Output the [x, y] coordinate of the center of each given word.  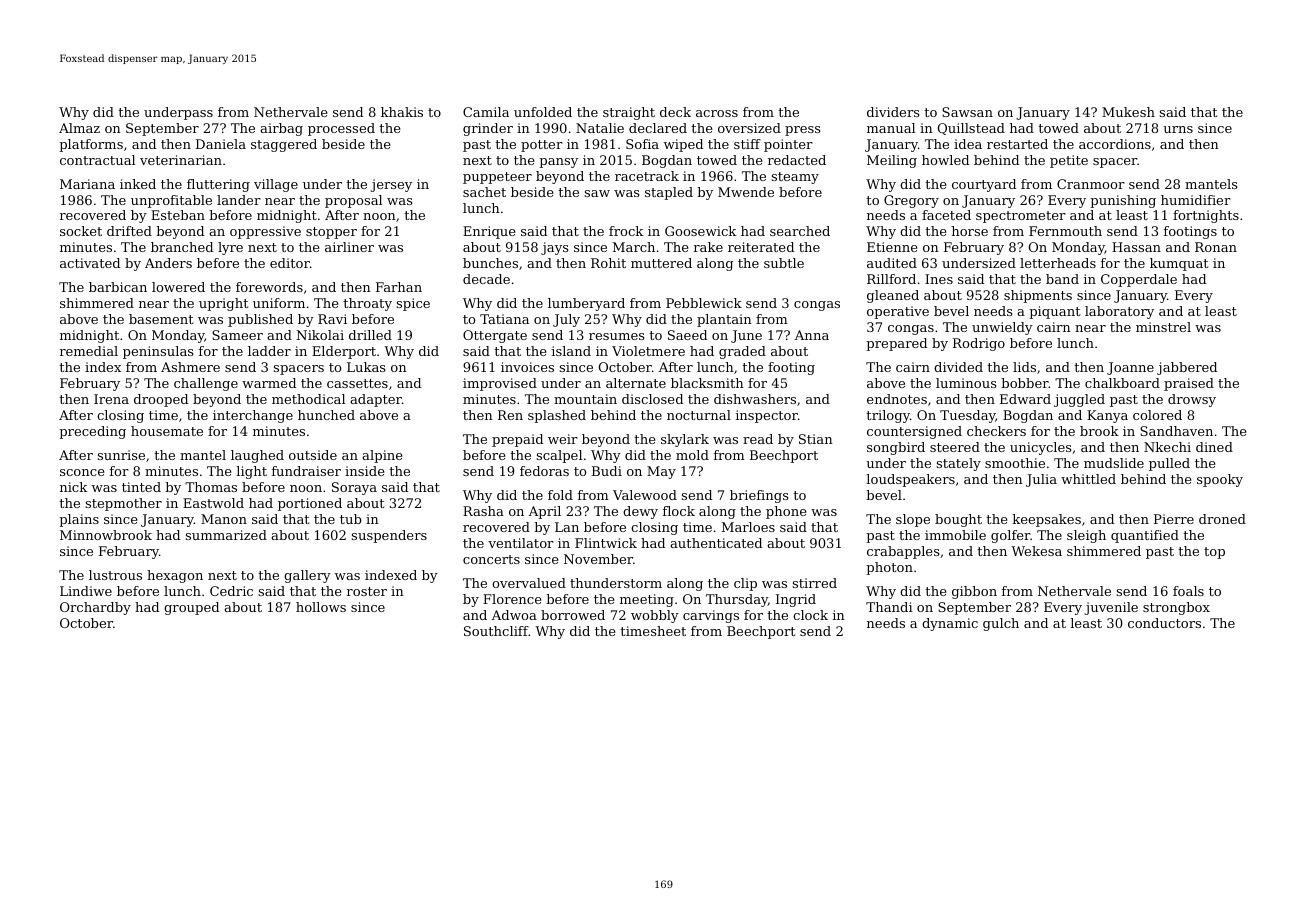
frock [626, 231]
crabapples [903, 552]
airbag [281, 129]
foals [1188, 591]
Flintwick [606, 543]
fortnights [1206, 216]
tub [351, 519]
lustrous [115, 575]
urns [1178, 129]
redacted [797, 160]
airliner [349, 247]
